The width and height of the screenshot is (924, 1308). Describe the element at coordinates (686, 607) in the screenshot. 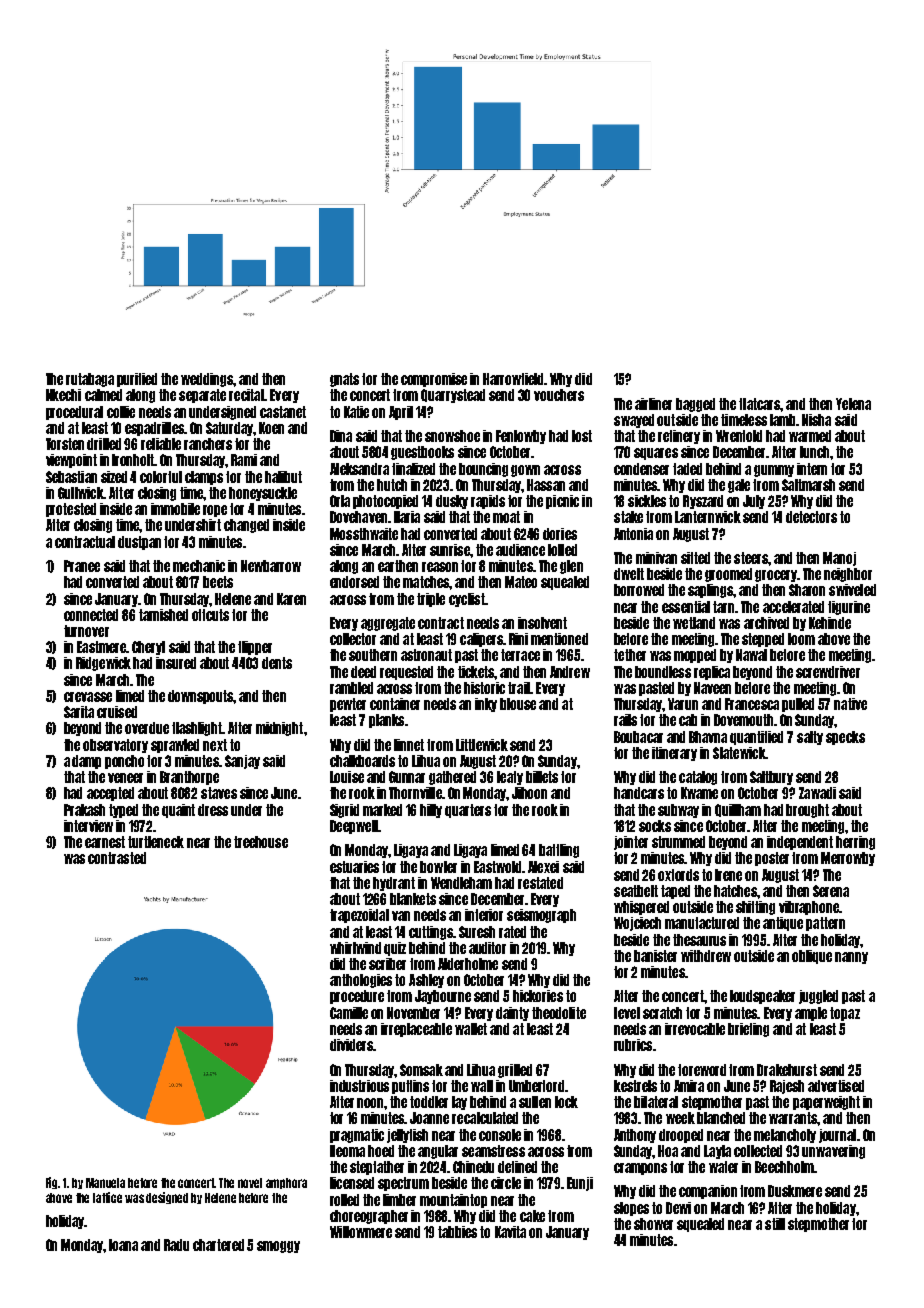

I see `essential` at that location.
